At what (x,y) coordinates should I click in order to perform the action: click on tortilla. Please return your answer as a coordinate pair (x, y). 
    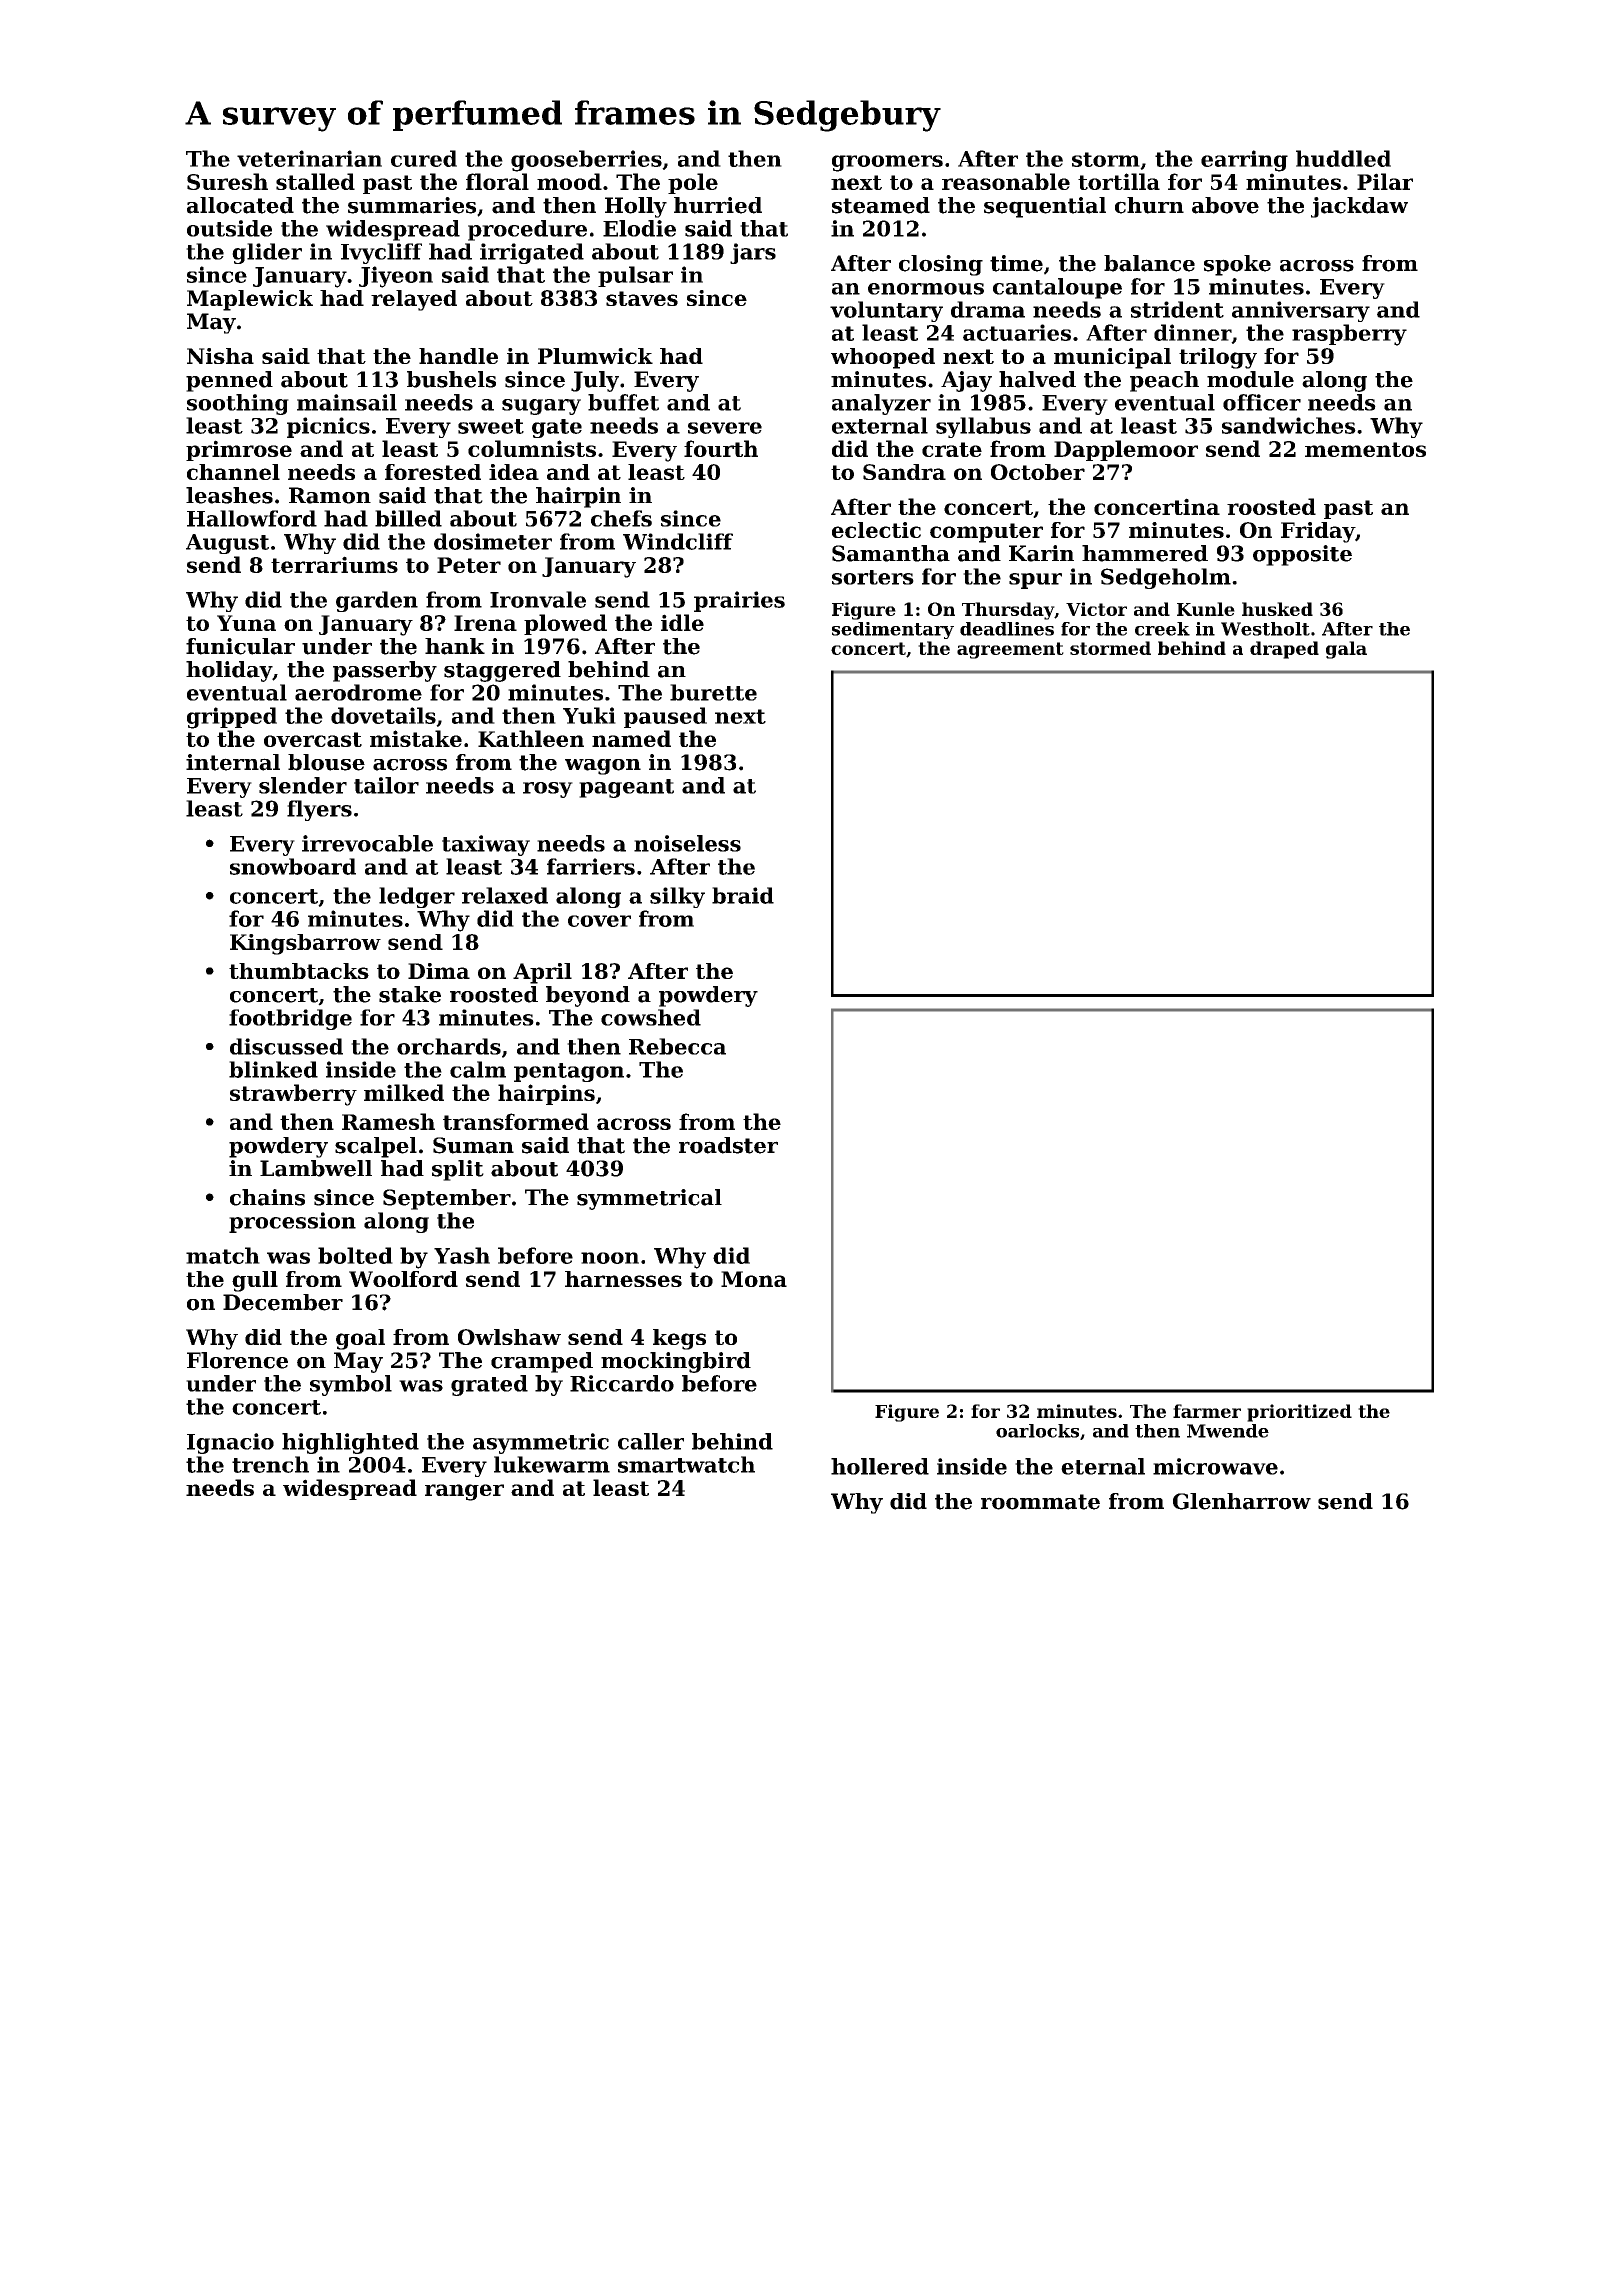
    Looking at the image, I should click on (1119, 181).
